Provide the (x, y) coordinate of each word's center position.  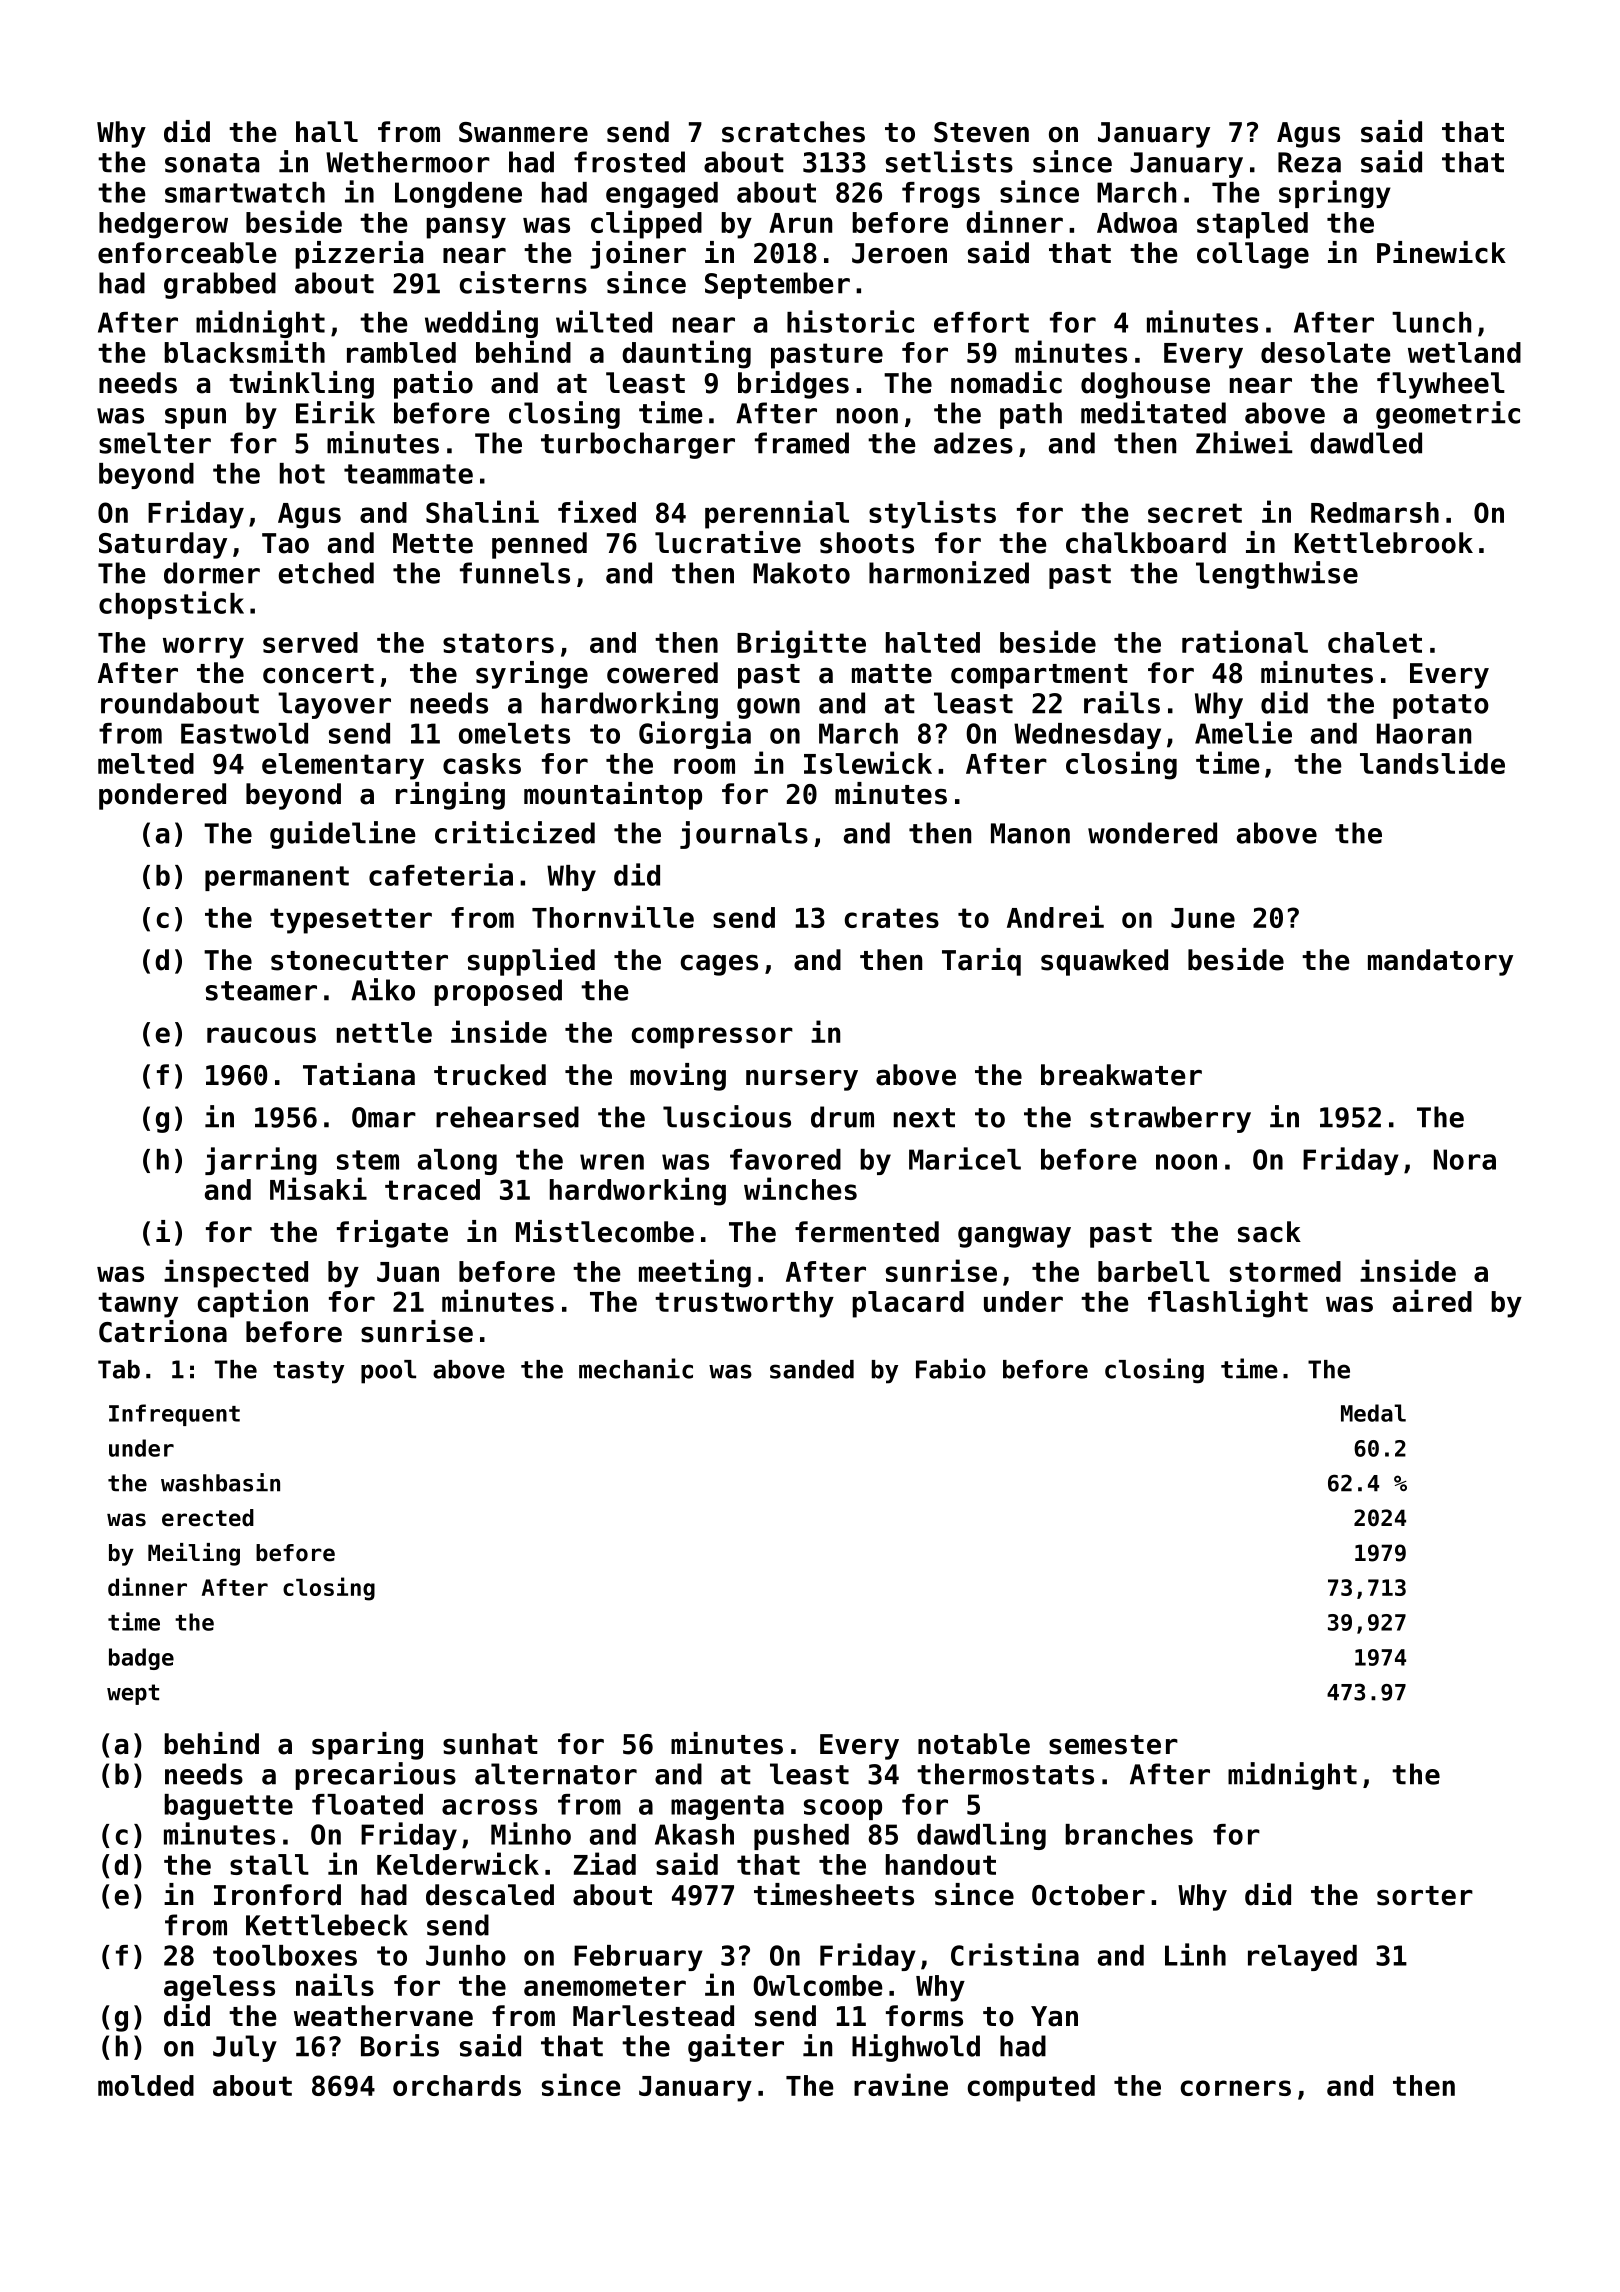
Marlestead (653, 2016)
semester (1113, 1745)
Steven (981, 132)
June (1203, 918)
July (245, 2048)
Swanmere (523, 132)
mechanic (636, 1368)
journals (744, 835)
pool (388, 1372)
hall (327, 132)
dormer (212, 573)
